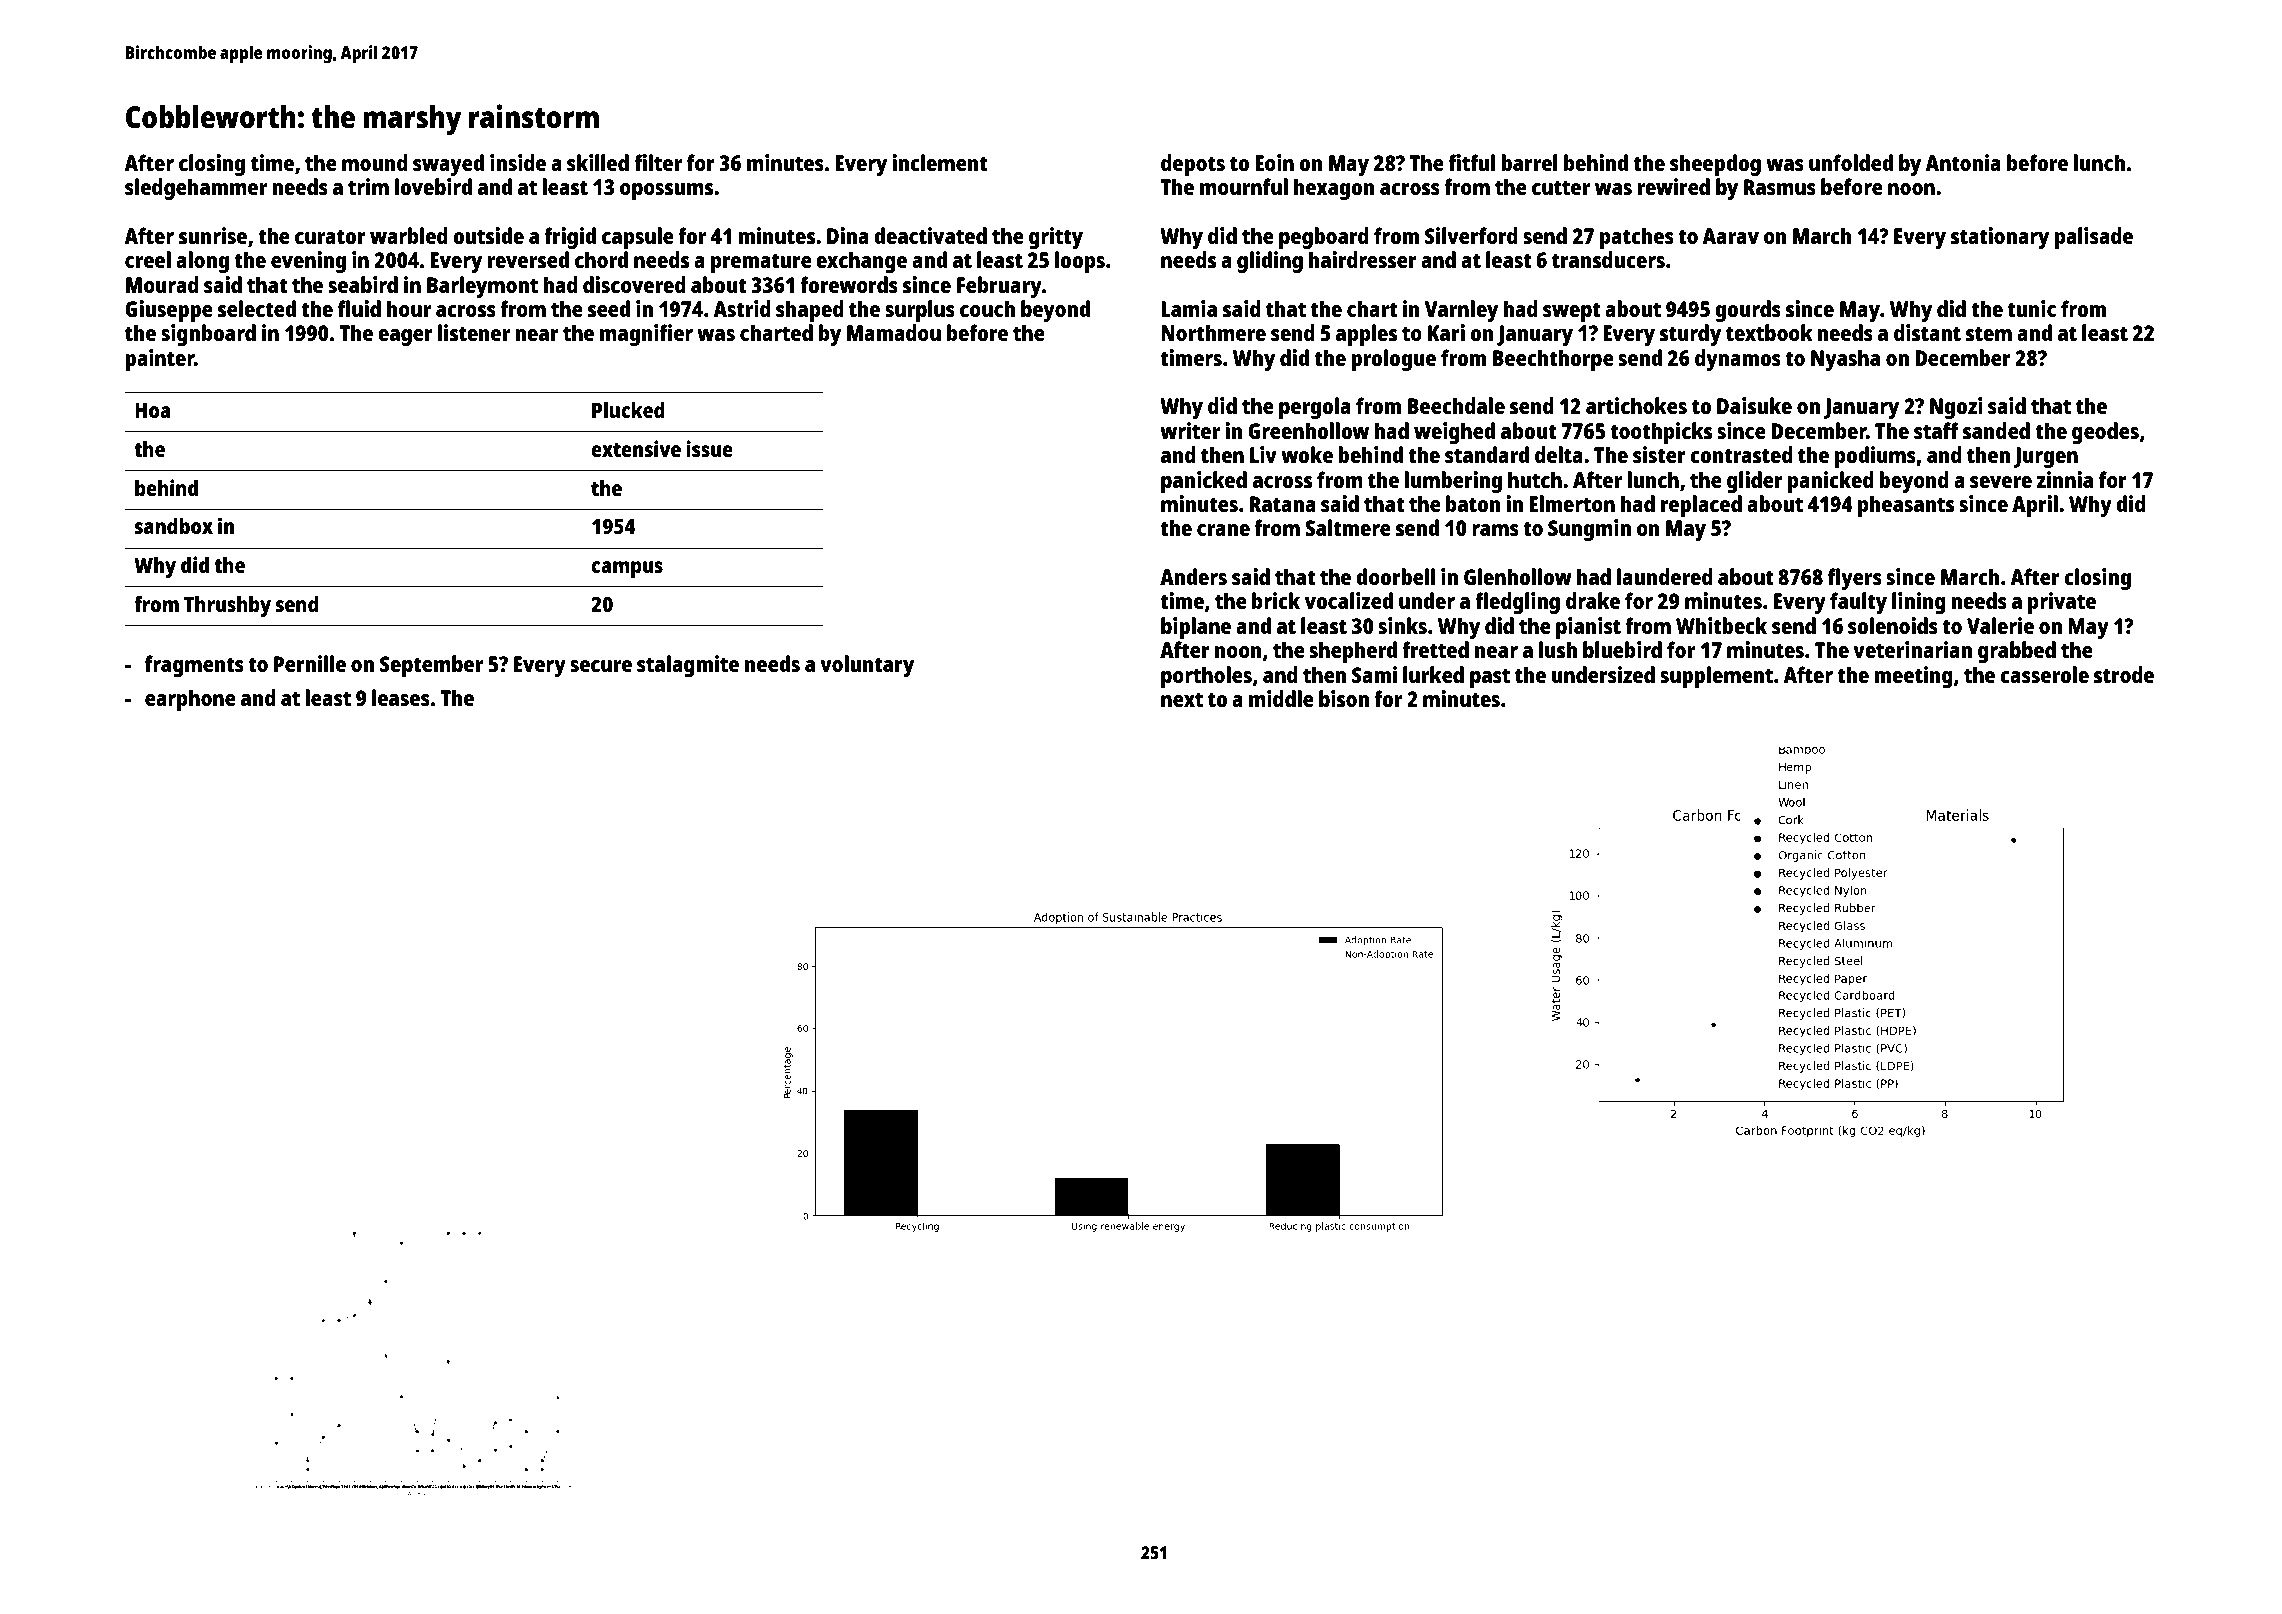  What do you see at coordinates (363, 284) in the screenshot?
I see `seabird` at bounding box center [363, 284].
